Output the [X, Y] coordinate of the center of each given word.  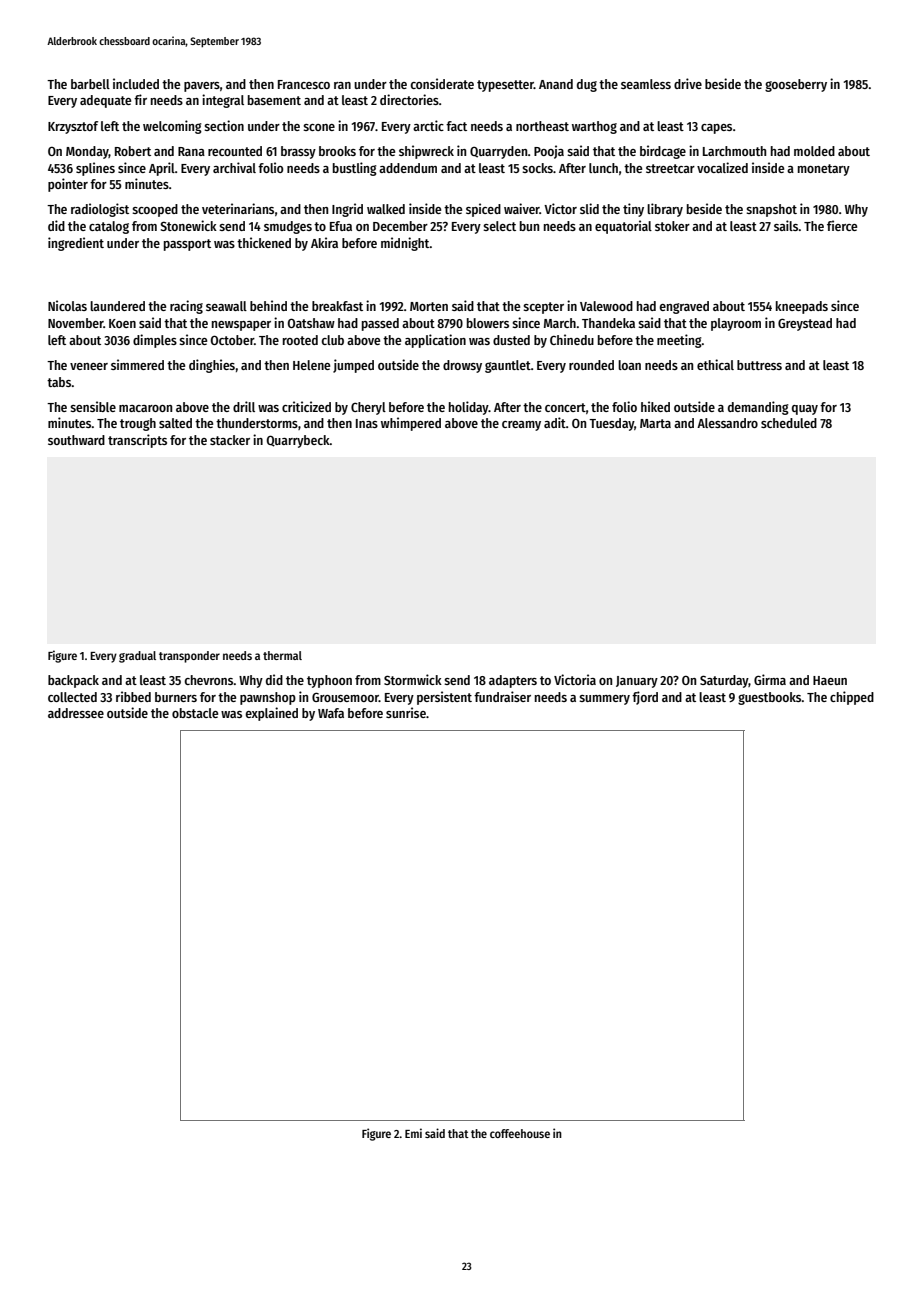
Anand [556, 84]
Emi [413, 1133]
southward [76, 440]
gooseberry [796, 85]
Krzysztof [73, 127]
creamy [521, 426]
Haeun [830, 680]
